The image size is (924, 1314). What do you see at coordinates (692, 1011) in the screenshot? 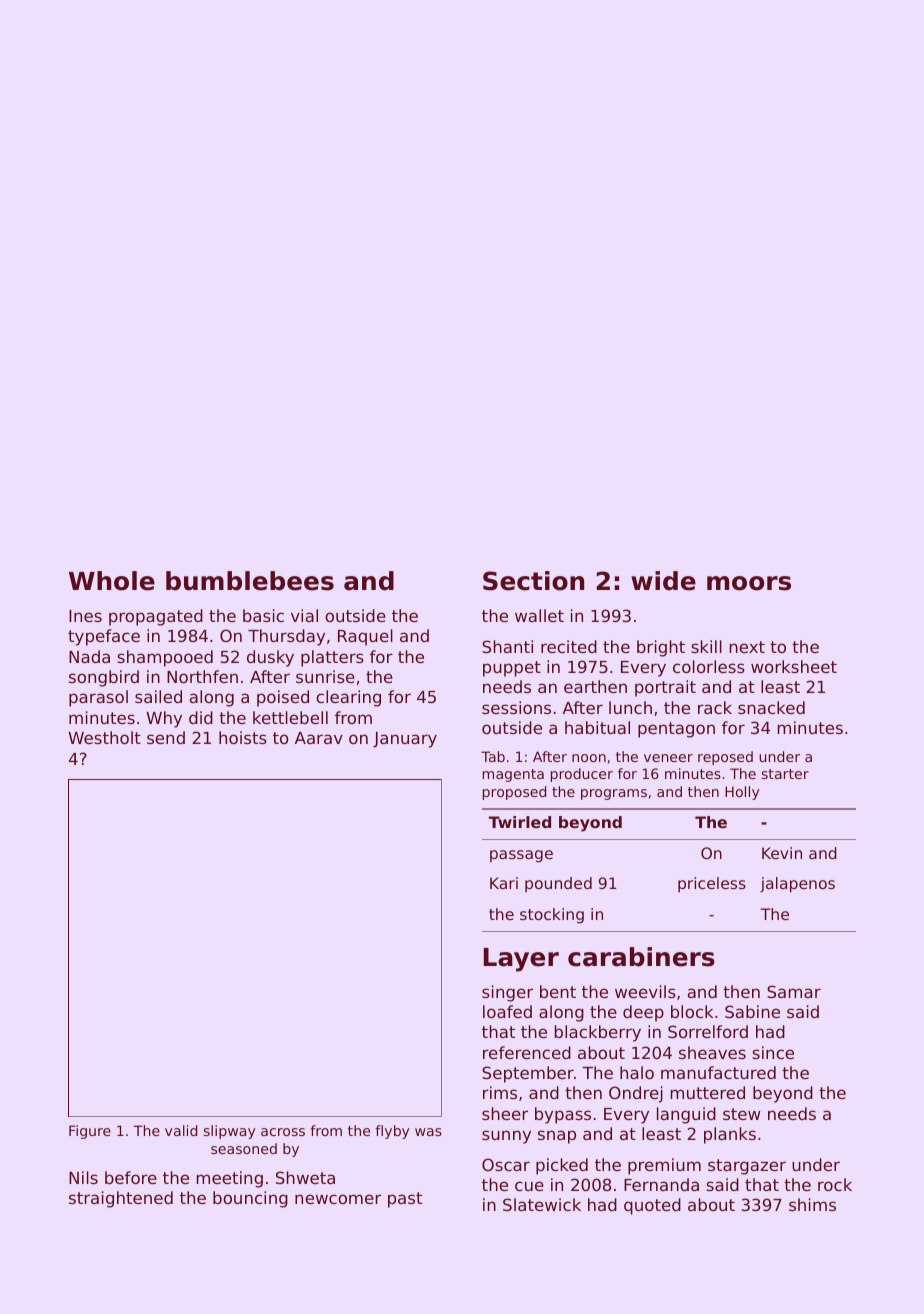
I see `block` at bounding box center [692, 1011].
